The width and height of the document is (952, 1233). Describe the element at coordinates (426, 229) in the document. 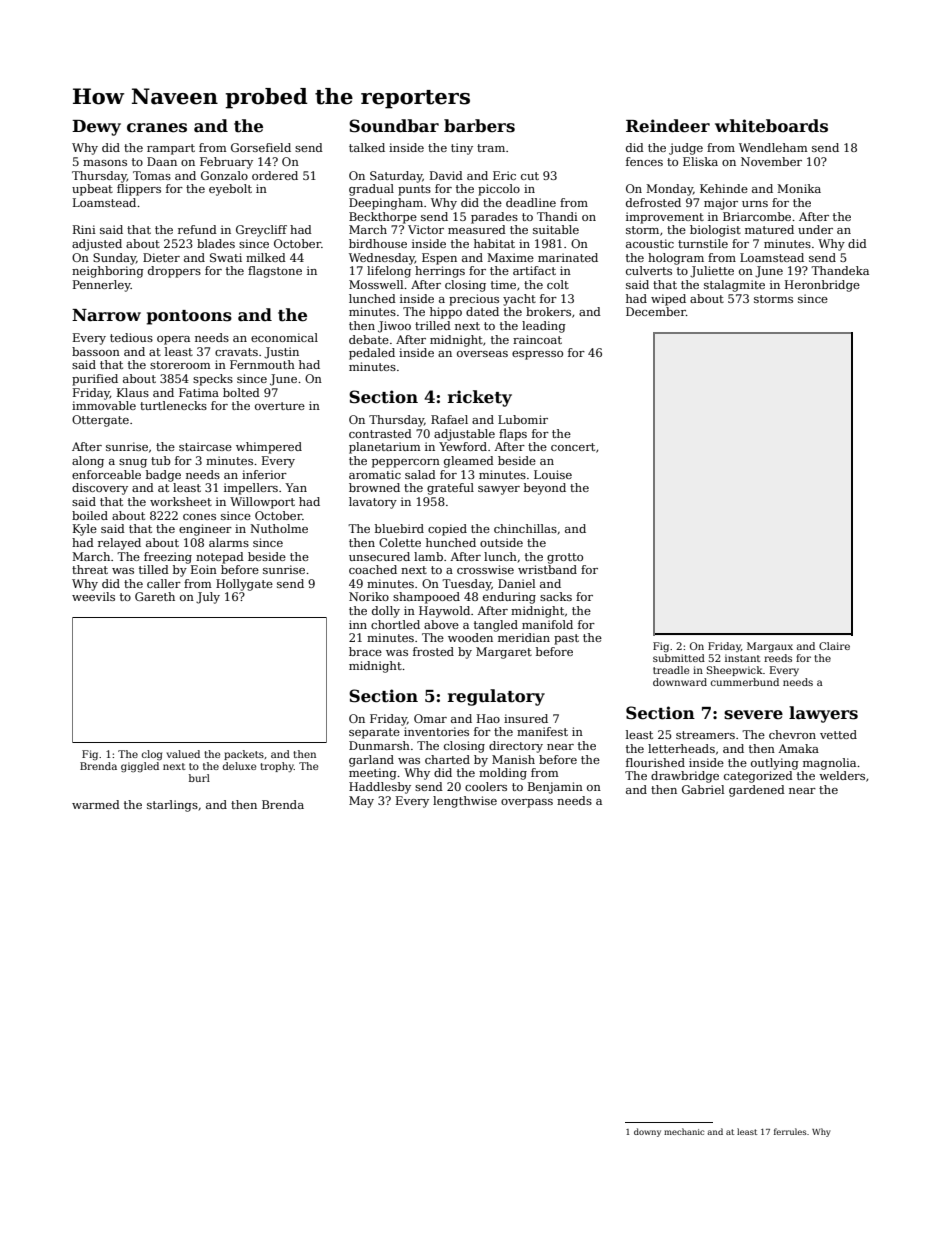

I see `Victor` at that location.
